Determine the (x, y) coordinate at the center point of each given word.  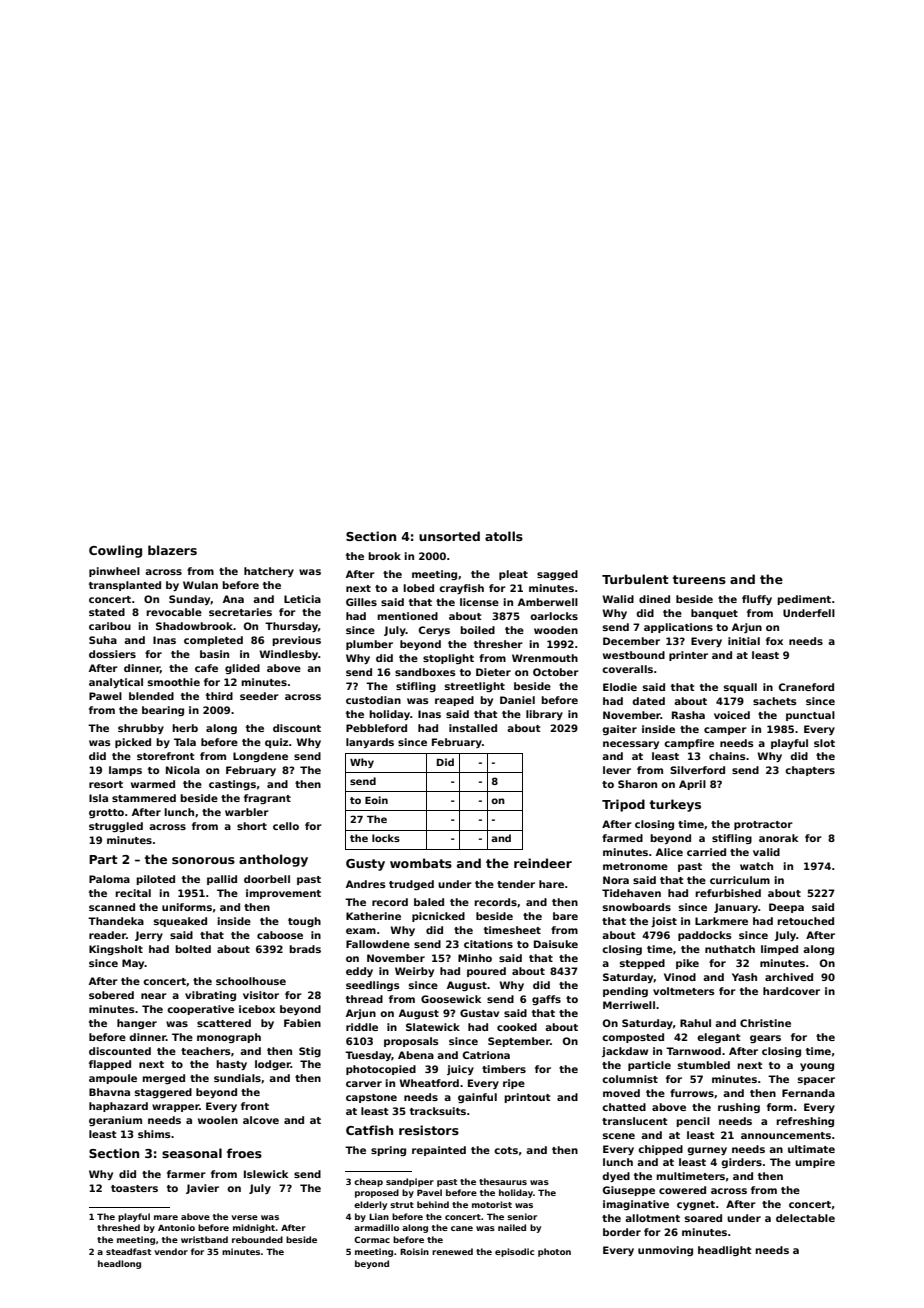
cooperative (200, 1010)
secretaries (240, 612)
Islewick (266, 1174)
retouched (805, 921)
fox (774, 641)
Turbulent (635, 579)
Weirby (414, 972)
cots (506, 1150)
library (544, 715)
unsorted (449, 536)
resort (106, 784)
